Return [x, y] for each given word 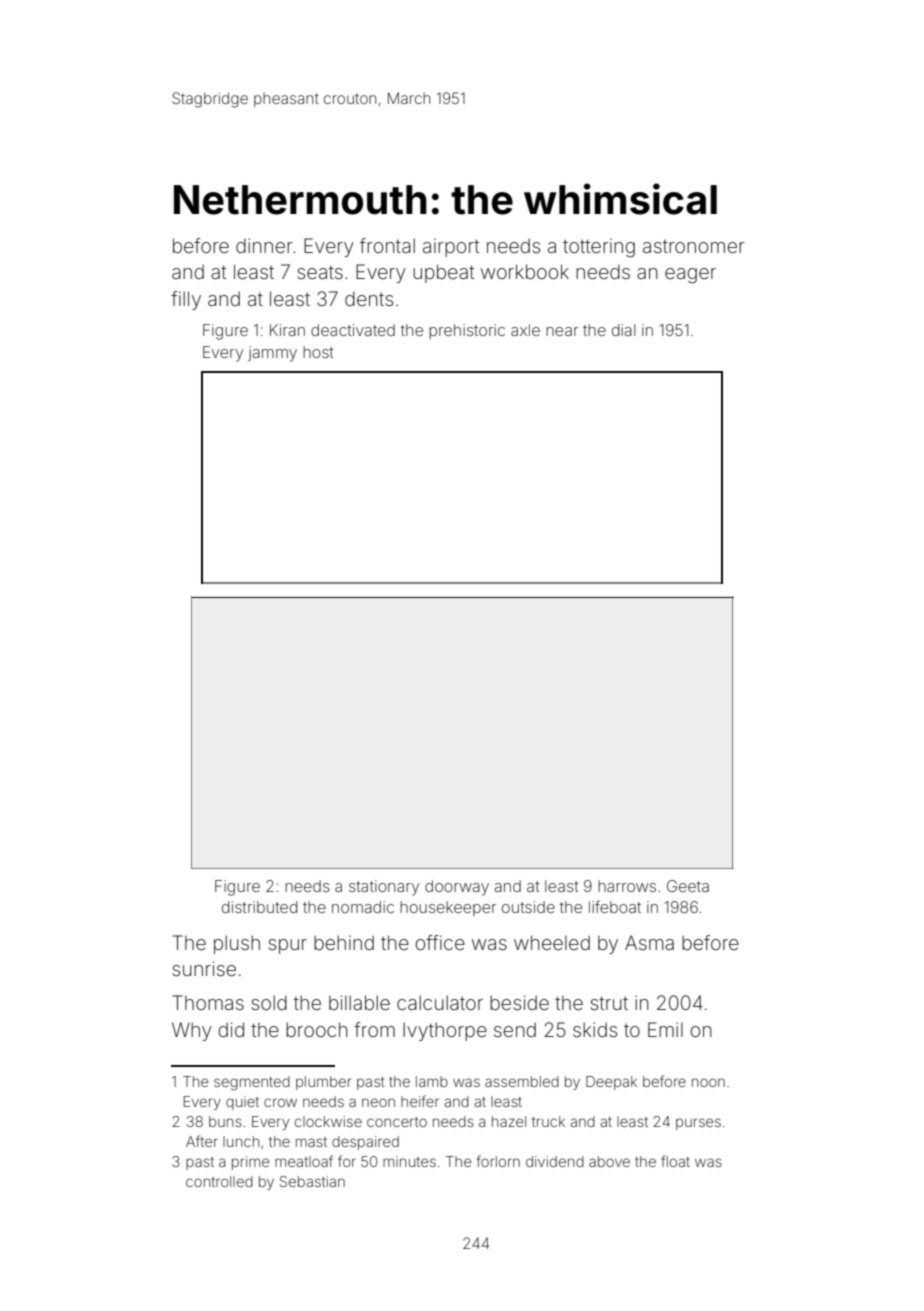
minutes [409, 1161]
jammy [272, 354]
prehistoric [467, 331]
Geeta [688, 886]
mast [311, 1142]
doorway [457, 888]
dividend [555, 1161]
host [318, 352]
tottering [599, 248]
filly [186, 300]
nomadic [363, 907]
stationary [384, 888]
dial [624, 330]
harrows [627, 886]
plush [237, 944]
